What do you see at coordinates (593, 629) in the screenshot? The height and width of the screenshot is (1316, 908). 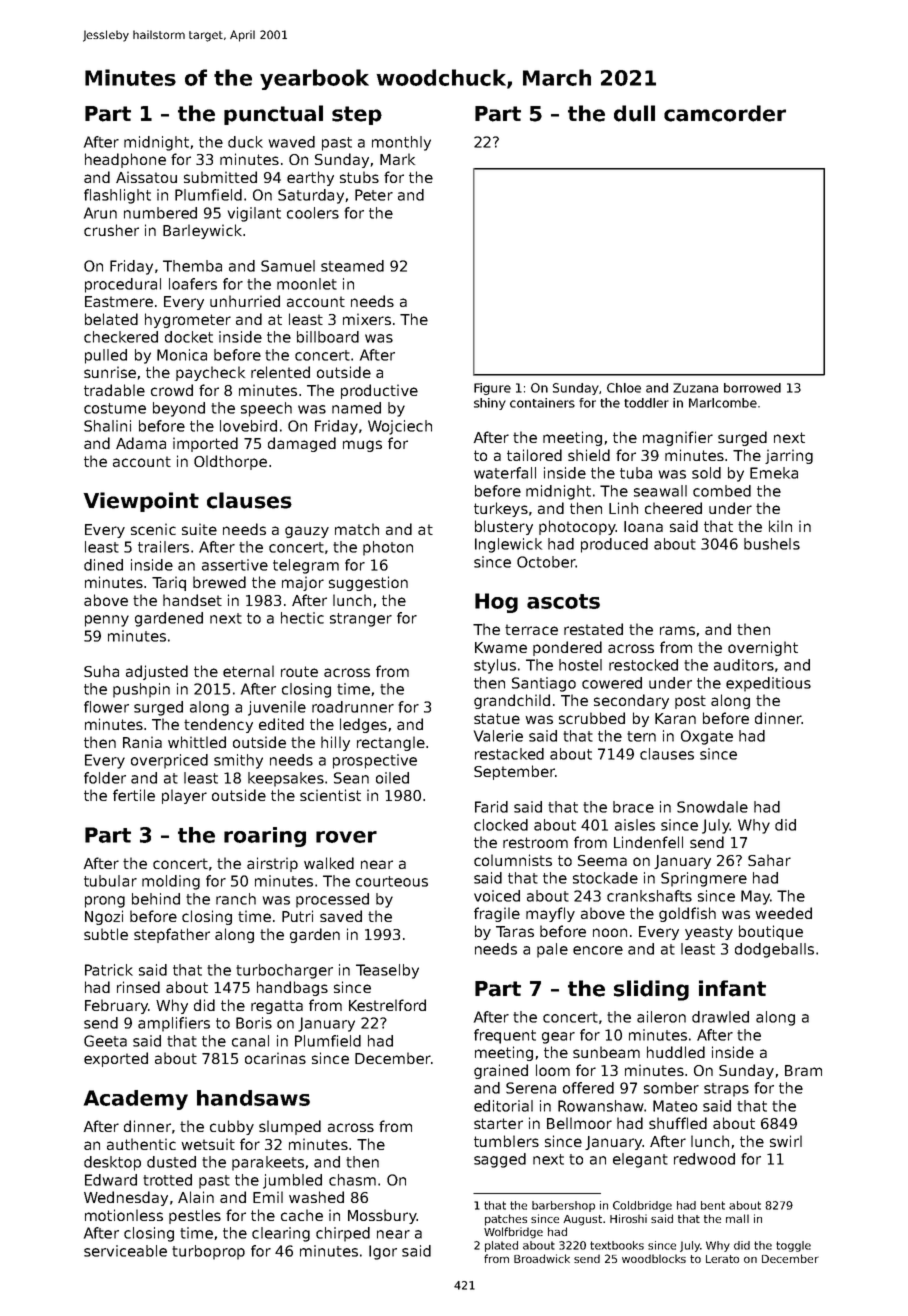 I see `restated` at bounding box center [593, 629].
